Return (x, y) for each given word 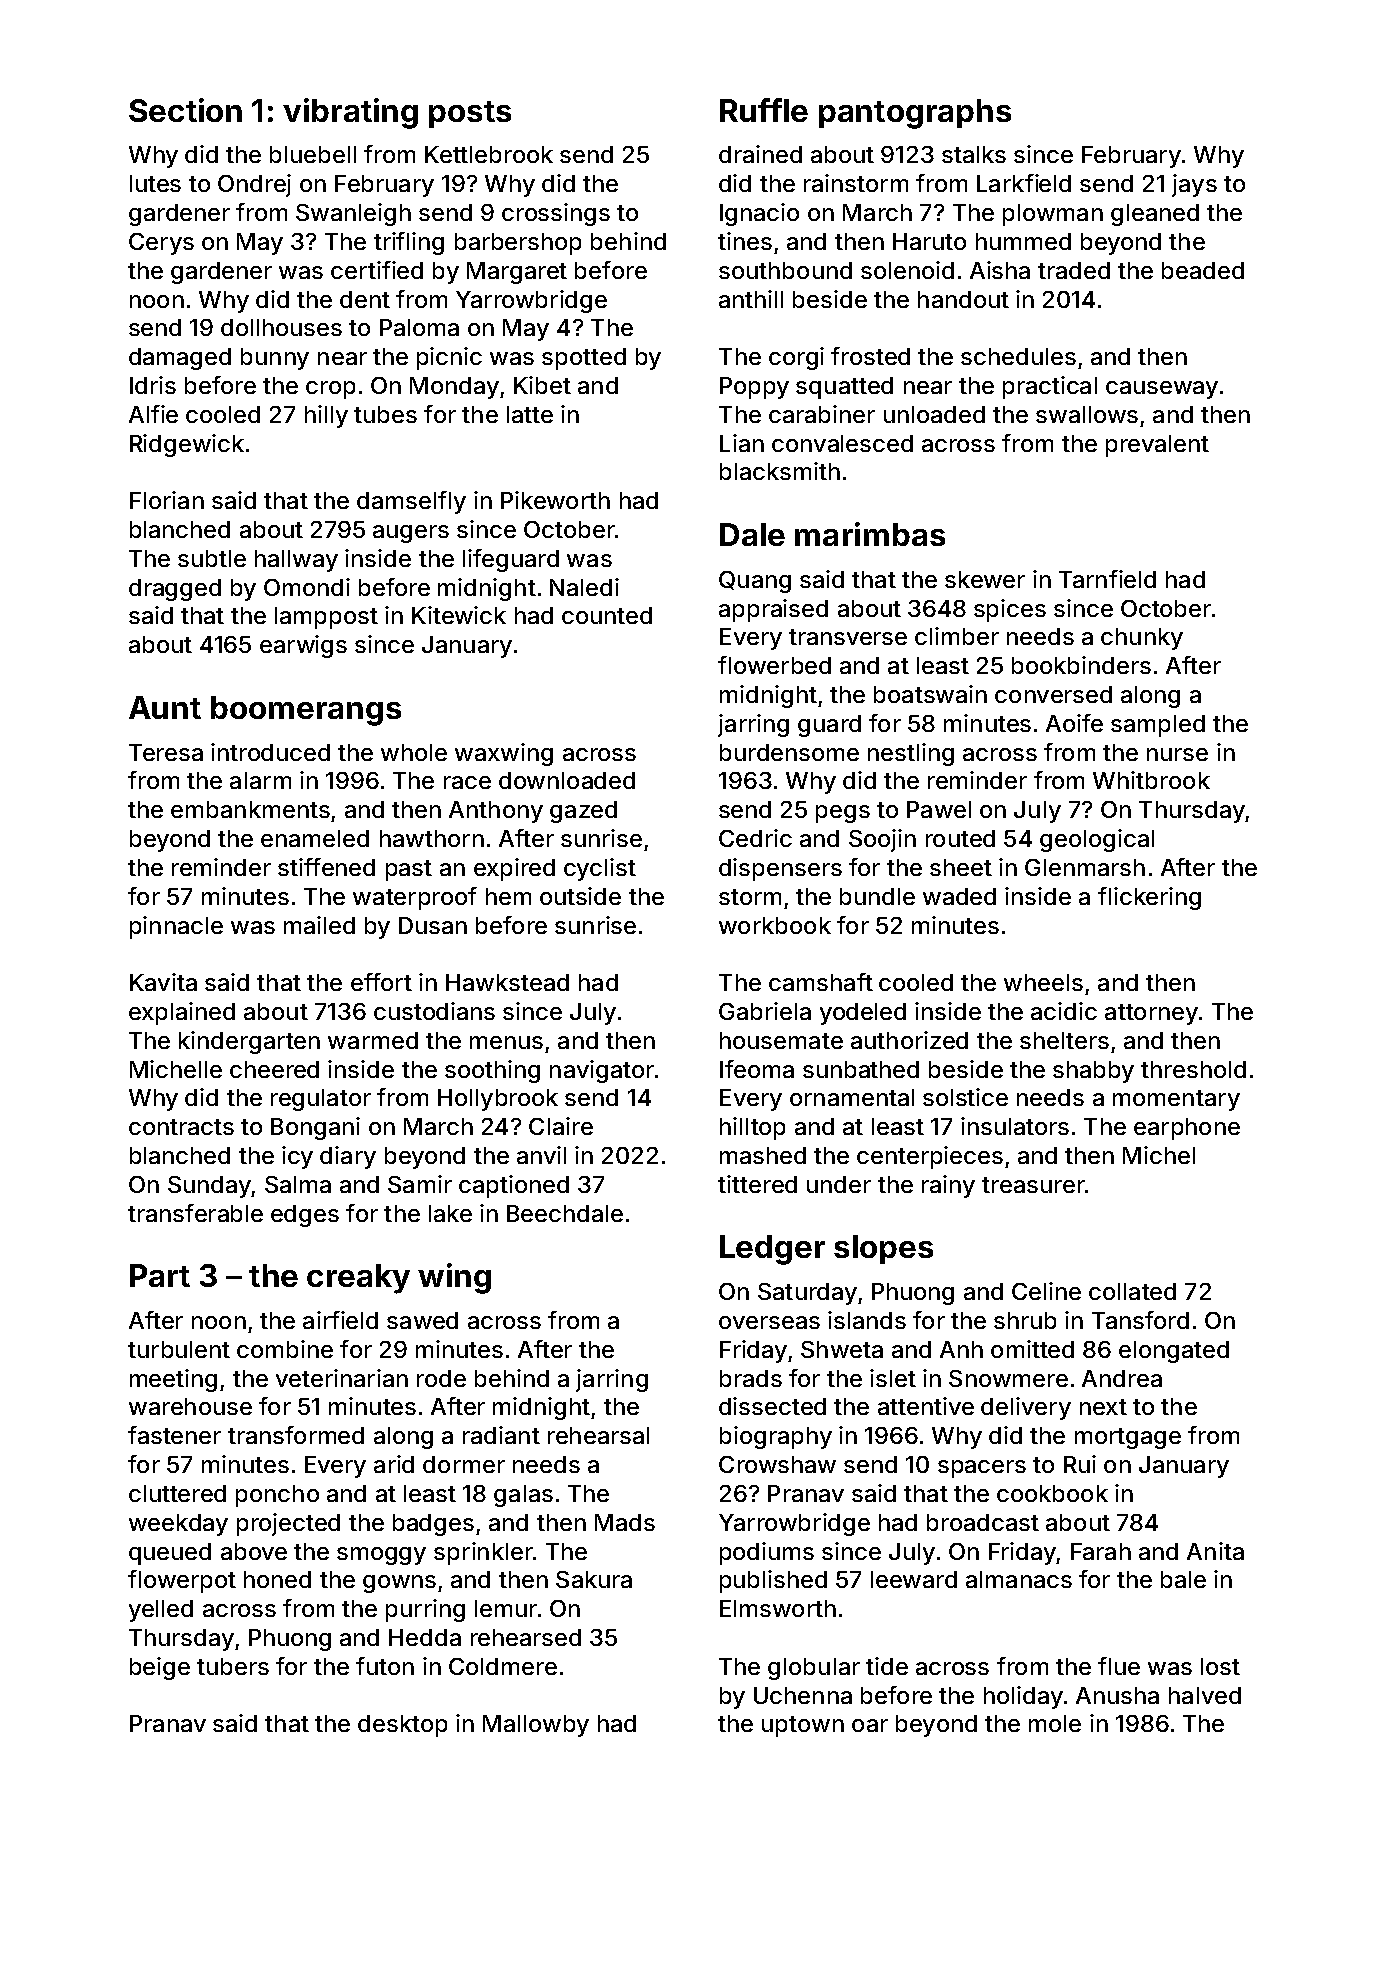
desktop (402, 1726)
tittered (757, 1184)
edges (305, 1216)
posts (470, 114)
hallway (296, 561)
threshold (1193, 1069)
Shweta (842, 1349)
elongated (1174, 1352)
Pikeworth (555, 500)
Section (185, 110)
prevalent (1157, 446)
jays (1194, 185)
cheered (274, 1069)
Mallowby (536, 1726)
